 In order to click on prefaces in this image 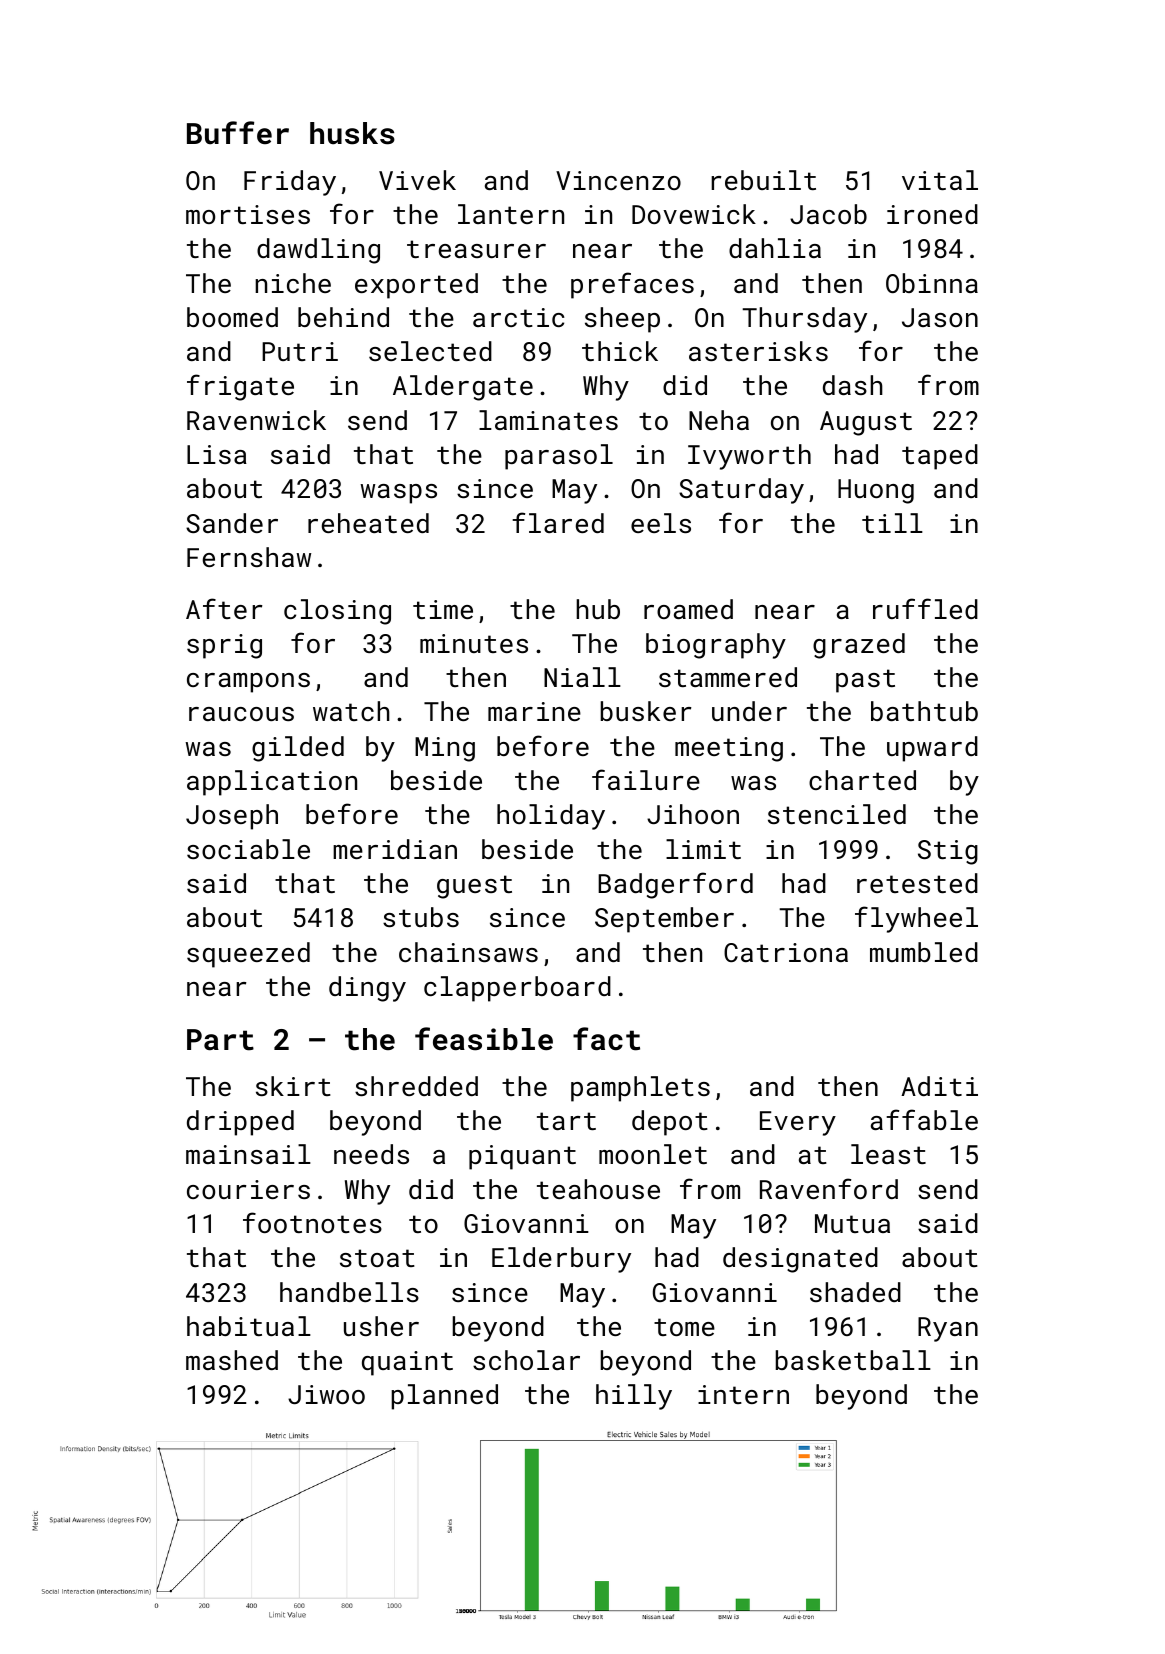, I will do `click(632, 285)`.
